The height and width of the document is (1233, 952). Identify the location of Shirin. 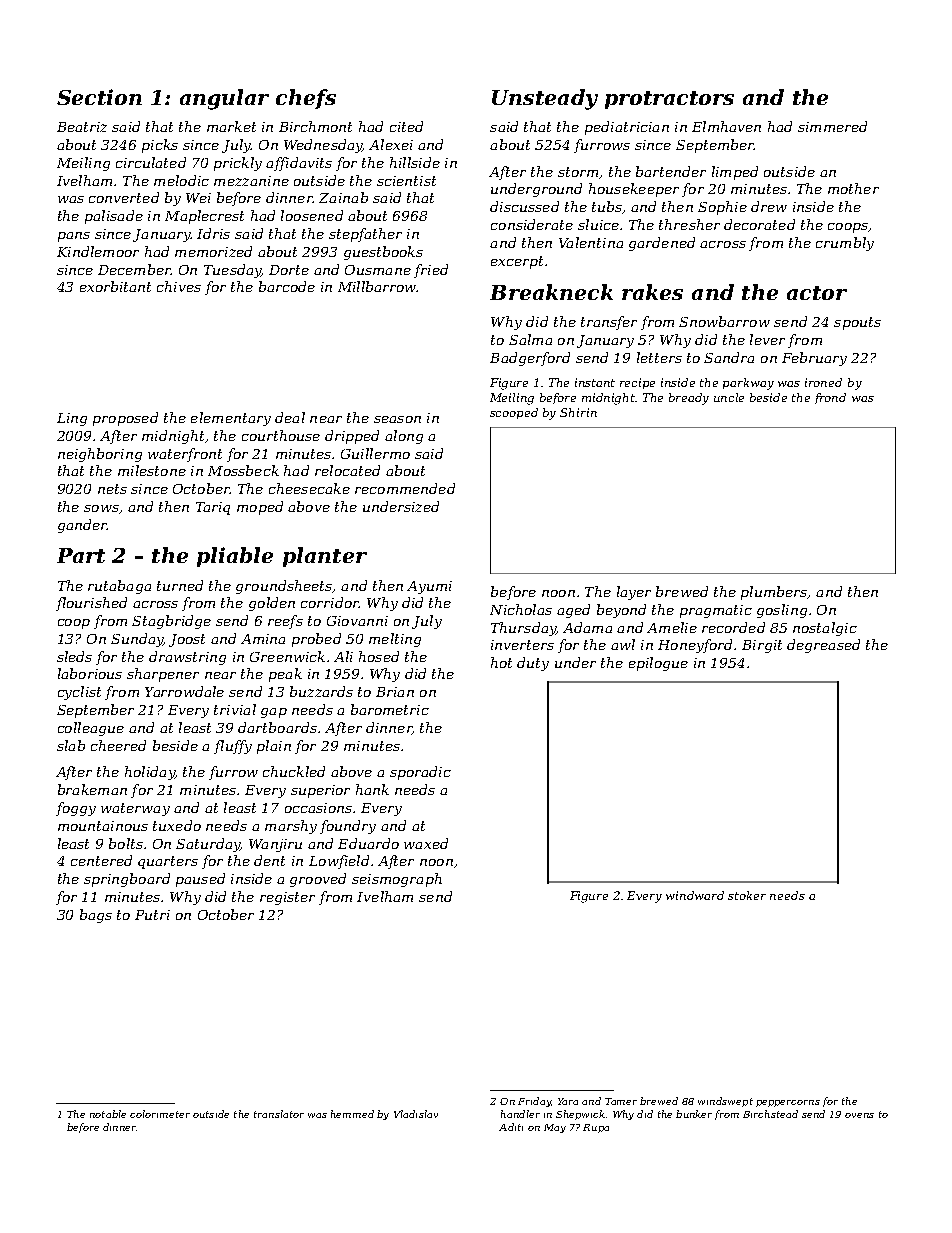
(578, 412).
